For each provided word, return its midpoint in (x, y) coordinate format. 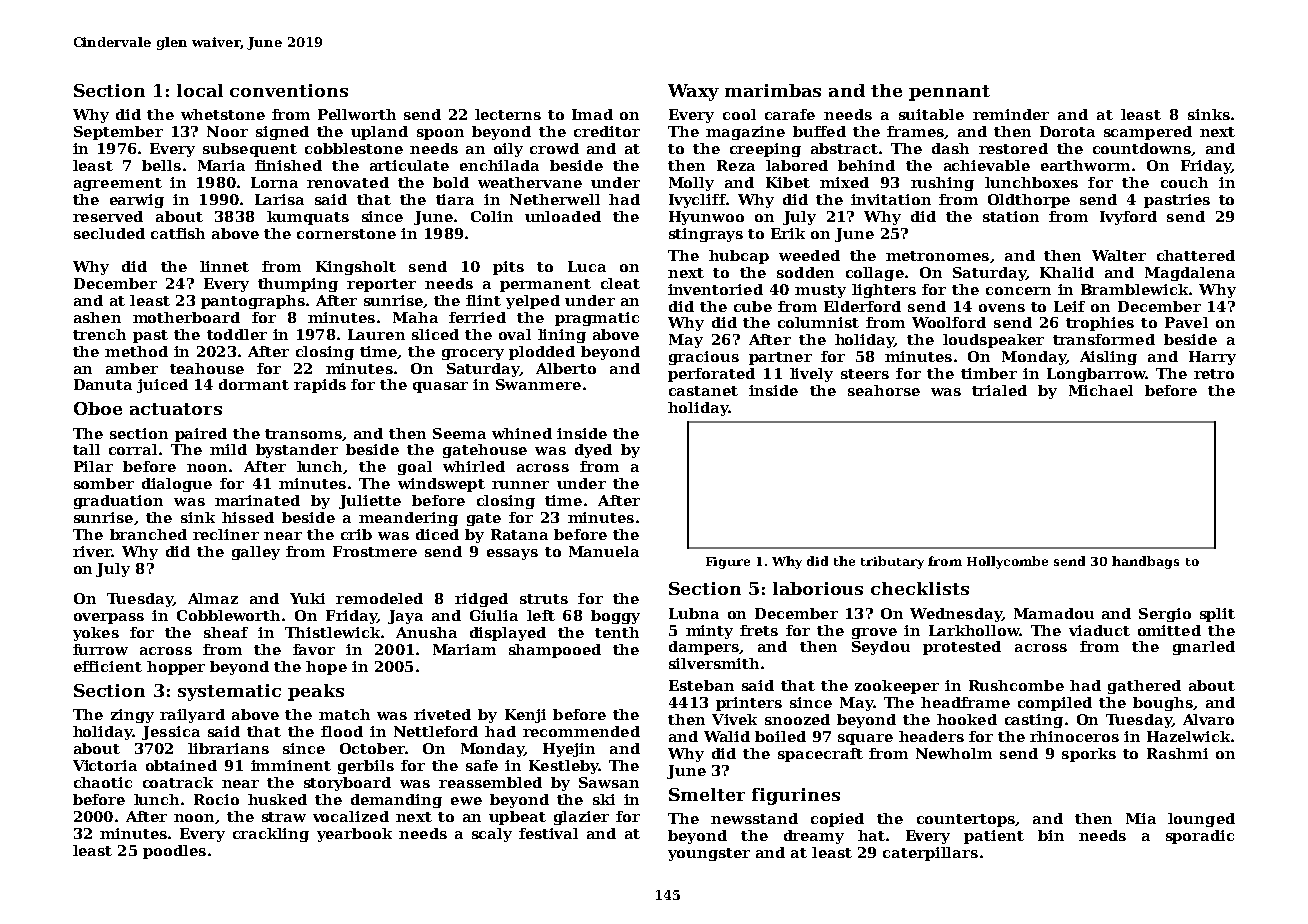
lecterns (508, 114)
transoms (303, 434)
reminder (1011, 114)
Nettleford (436, 731)
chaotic (103, 782)
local (200, 90)
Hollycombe (1007, 562)
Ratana (519, 534)
